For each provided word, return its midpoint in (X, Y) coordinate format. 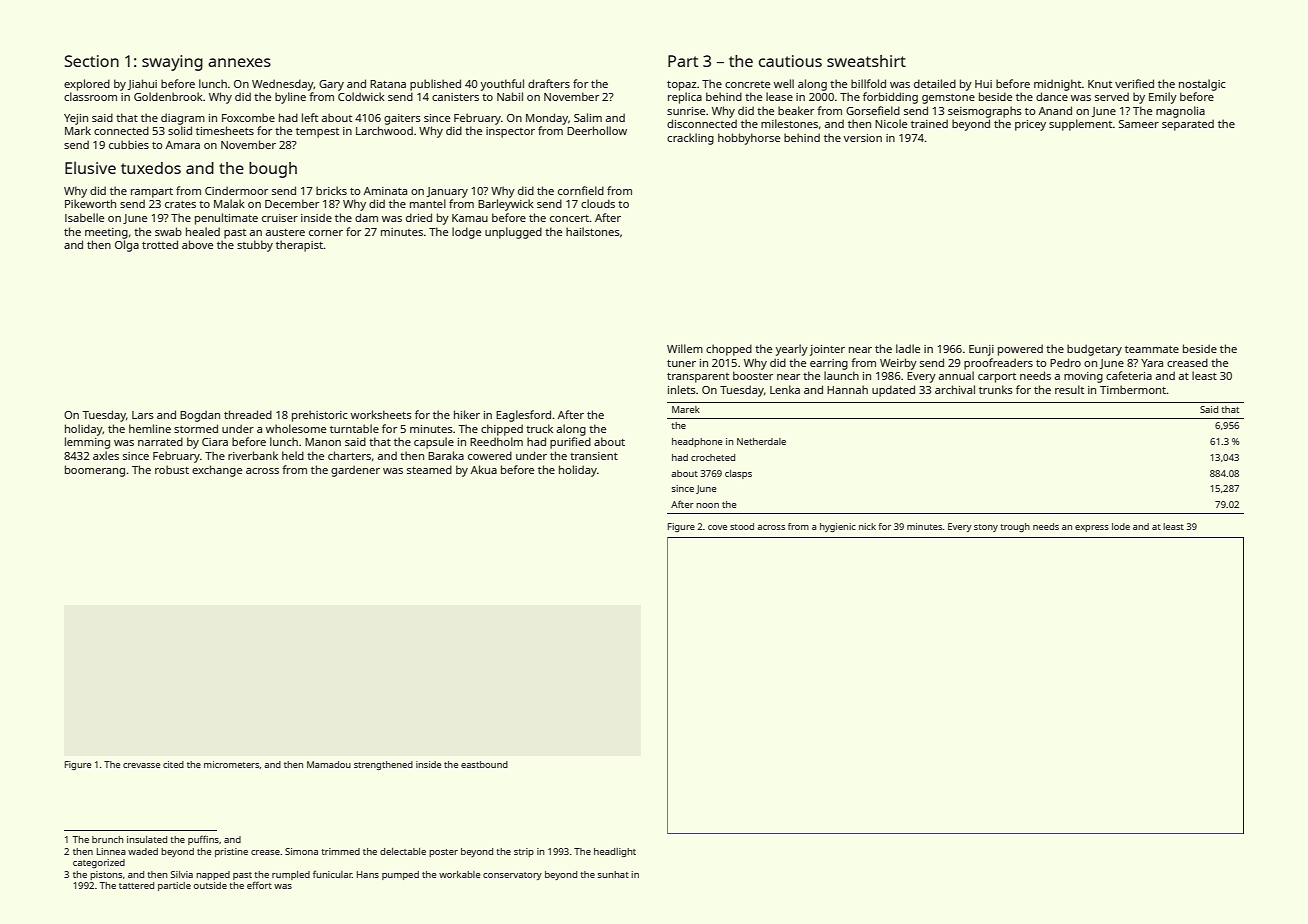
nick (867, 526)
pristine (231, 852)
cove (717, 527)
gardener (355, 471)
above (197, 244)
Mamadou (329, 764)
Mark (78, 130)
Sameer (1139, 124)
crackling (690, 139)
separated (1188, 125)
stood (742, 526)
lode (1121, 526)
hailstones (593, 231)
